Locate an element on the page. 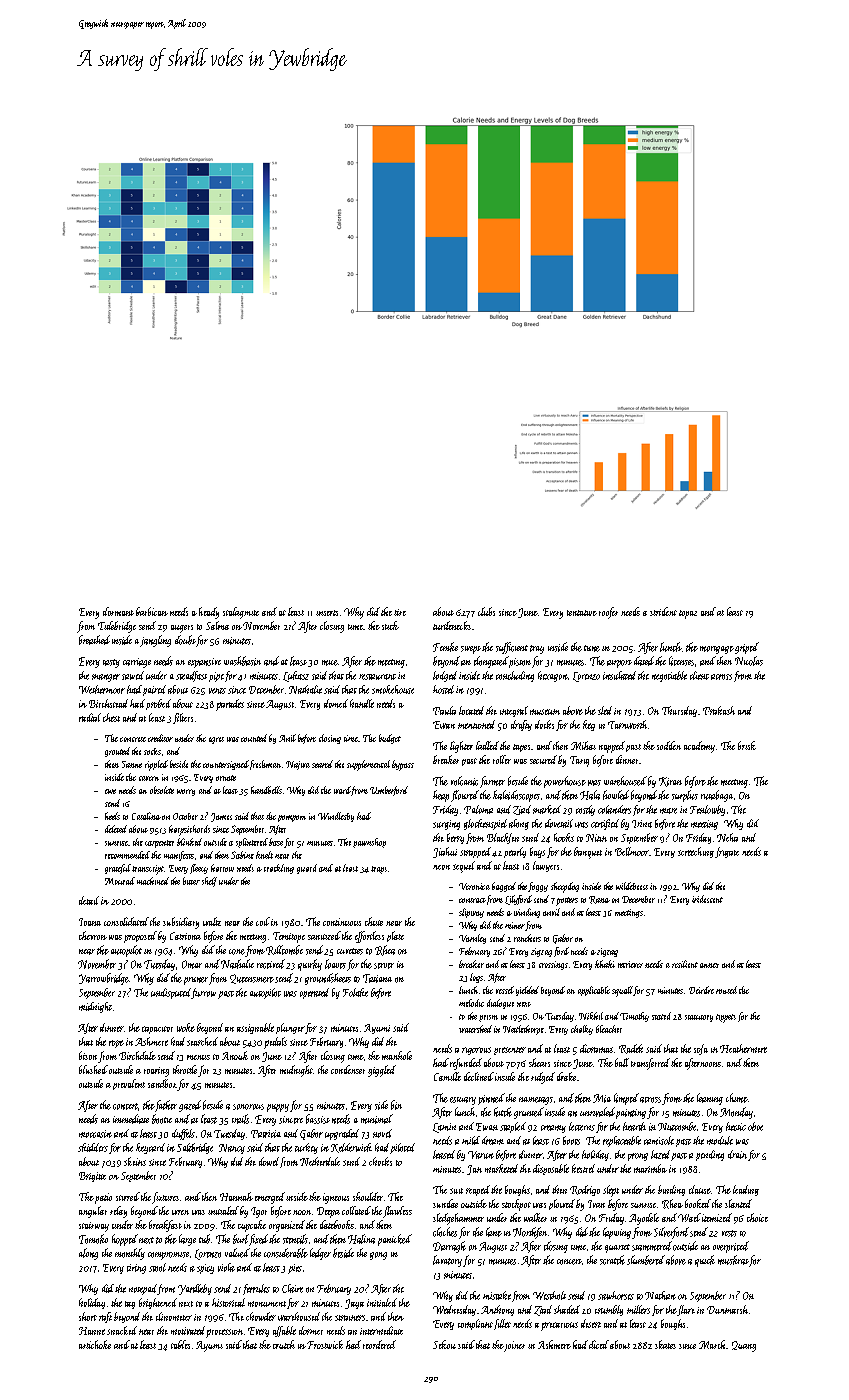  budget is located at coordinates (390, 739).
